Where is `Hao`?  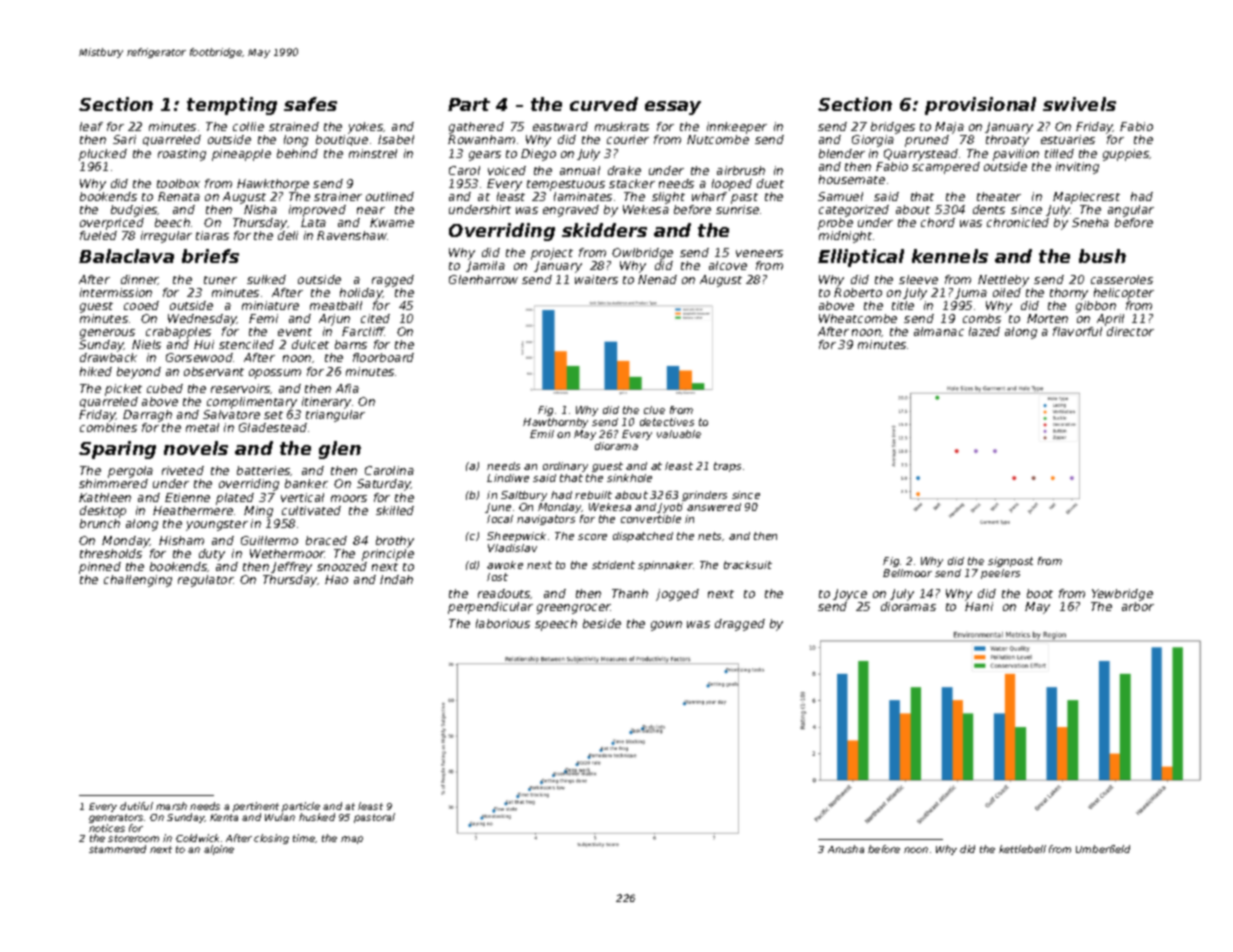
Hao is located at coordinates (336, 579).
